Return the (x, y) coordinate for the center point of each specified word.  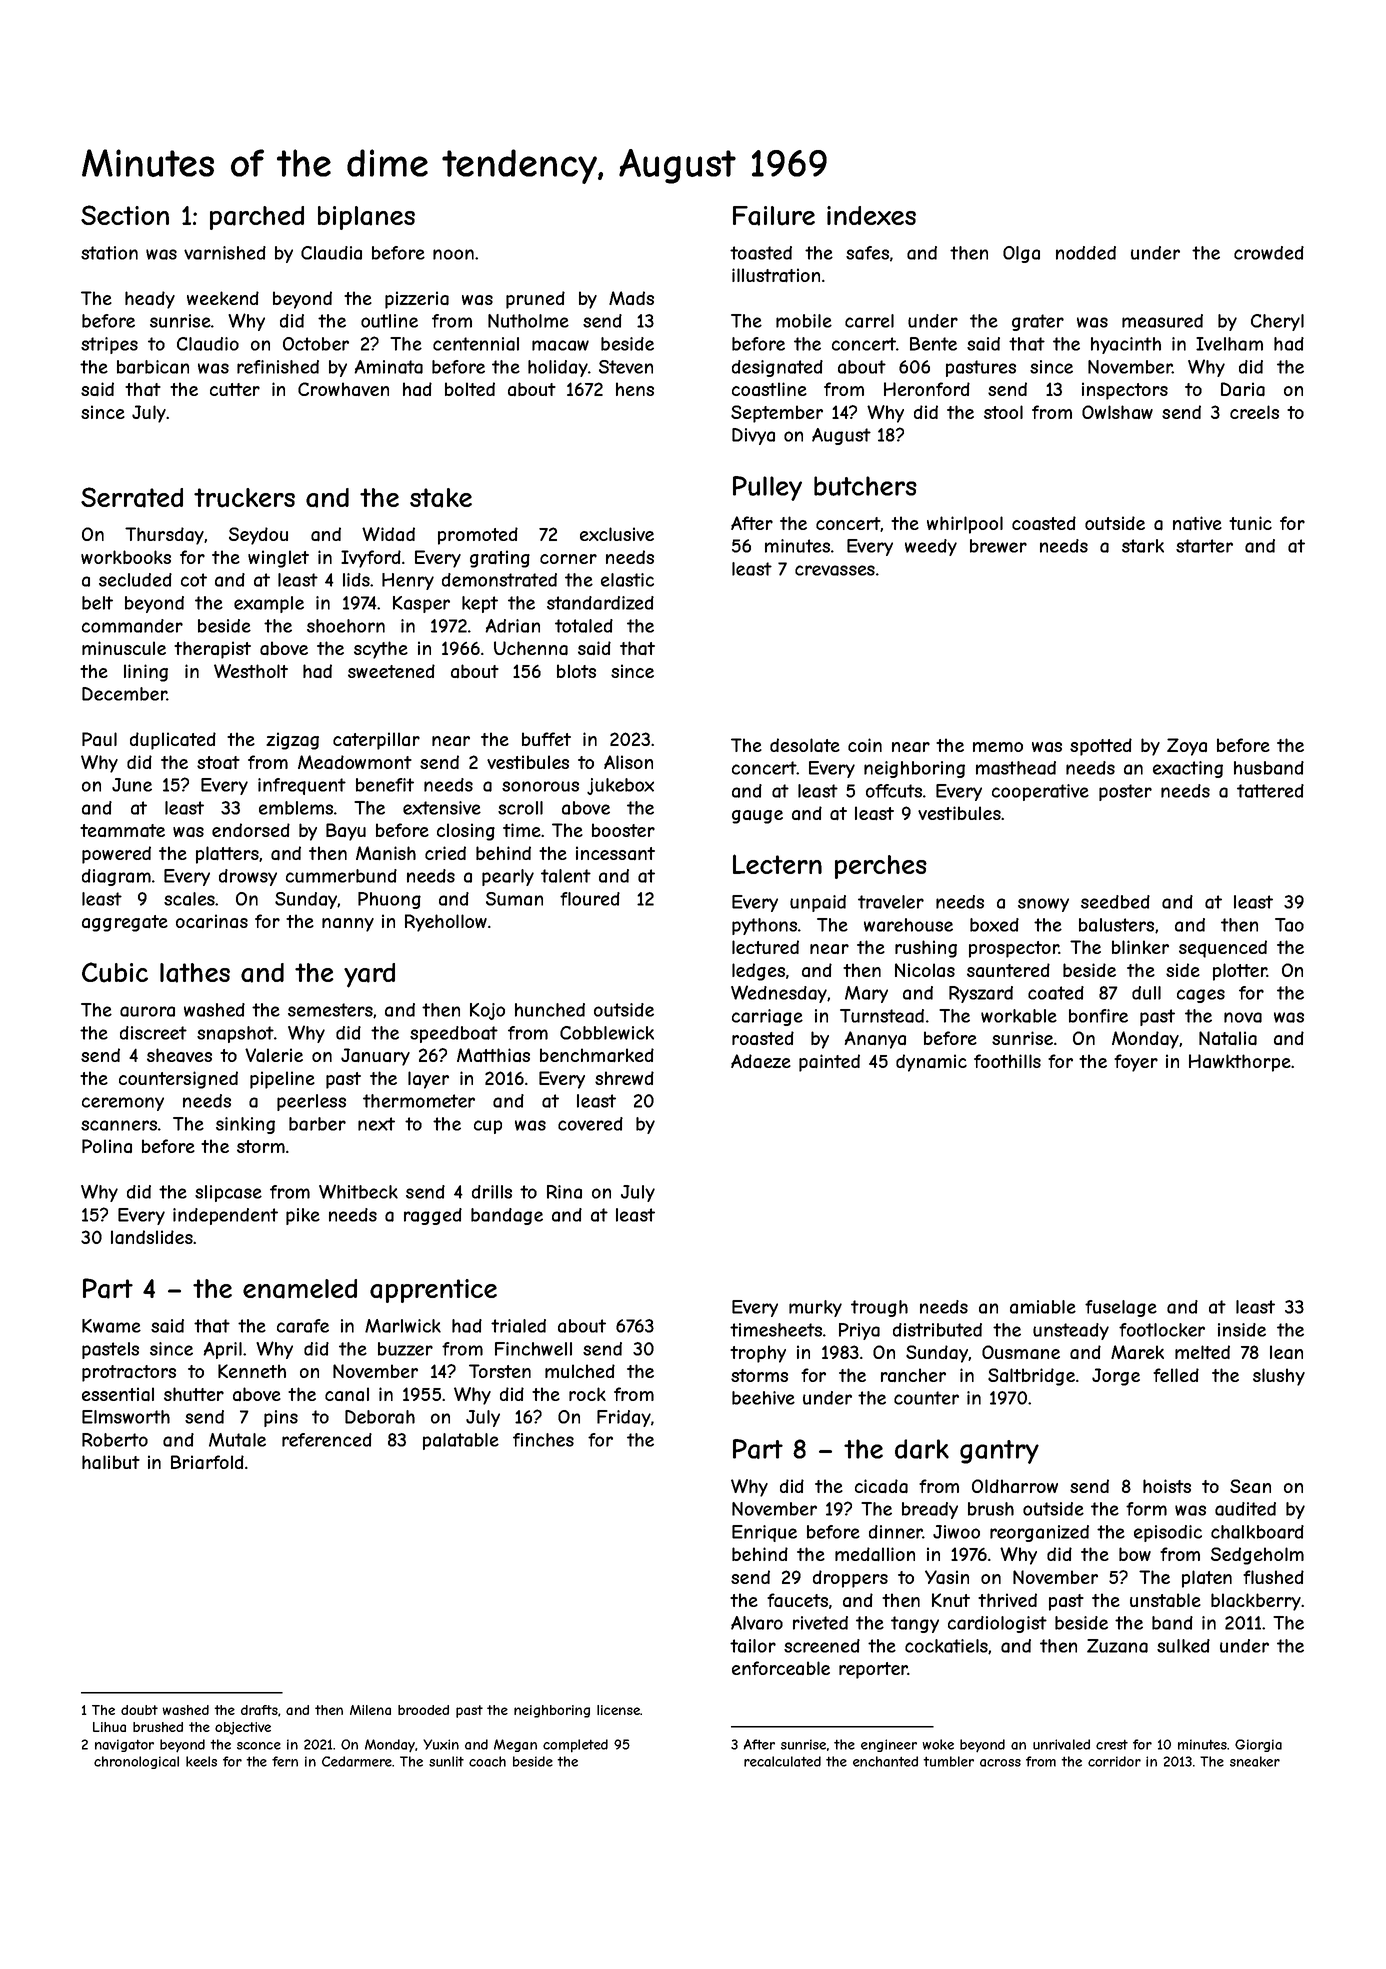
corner (568, 559)
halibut (111, 1462)
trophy (758, 1354)
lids (356, 580)
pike (303, 1216)
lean (1286, 1352)
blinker (1140, 947)
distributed (937, 1330)
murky (815, 1308)
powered (116, 855)
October (316, 344)
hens (635, 389)
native (1197, 523)
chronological (136, 1762)
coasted (1044, 523)
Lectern (777, 864)
